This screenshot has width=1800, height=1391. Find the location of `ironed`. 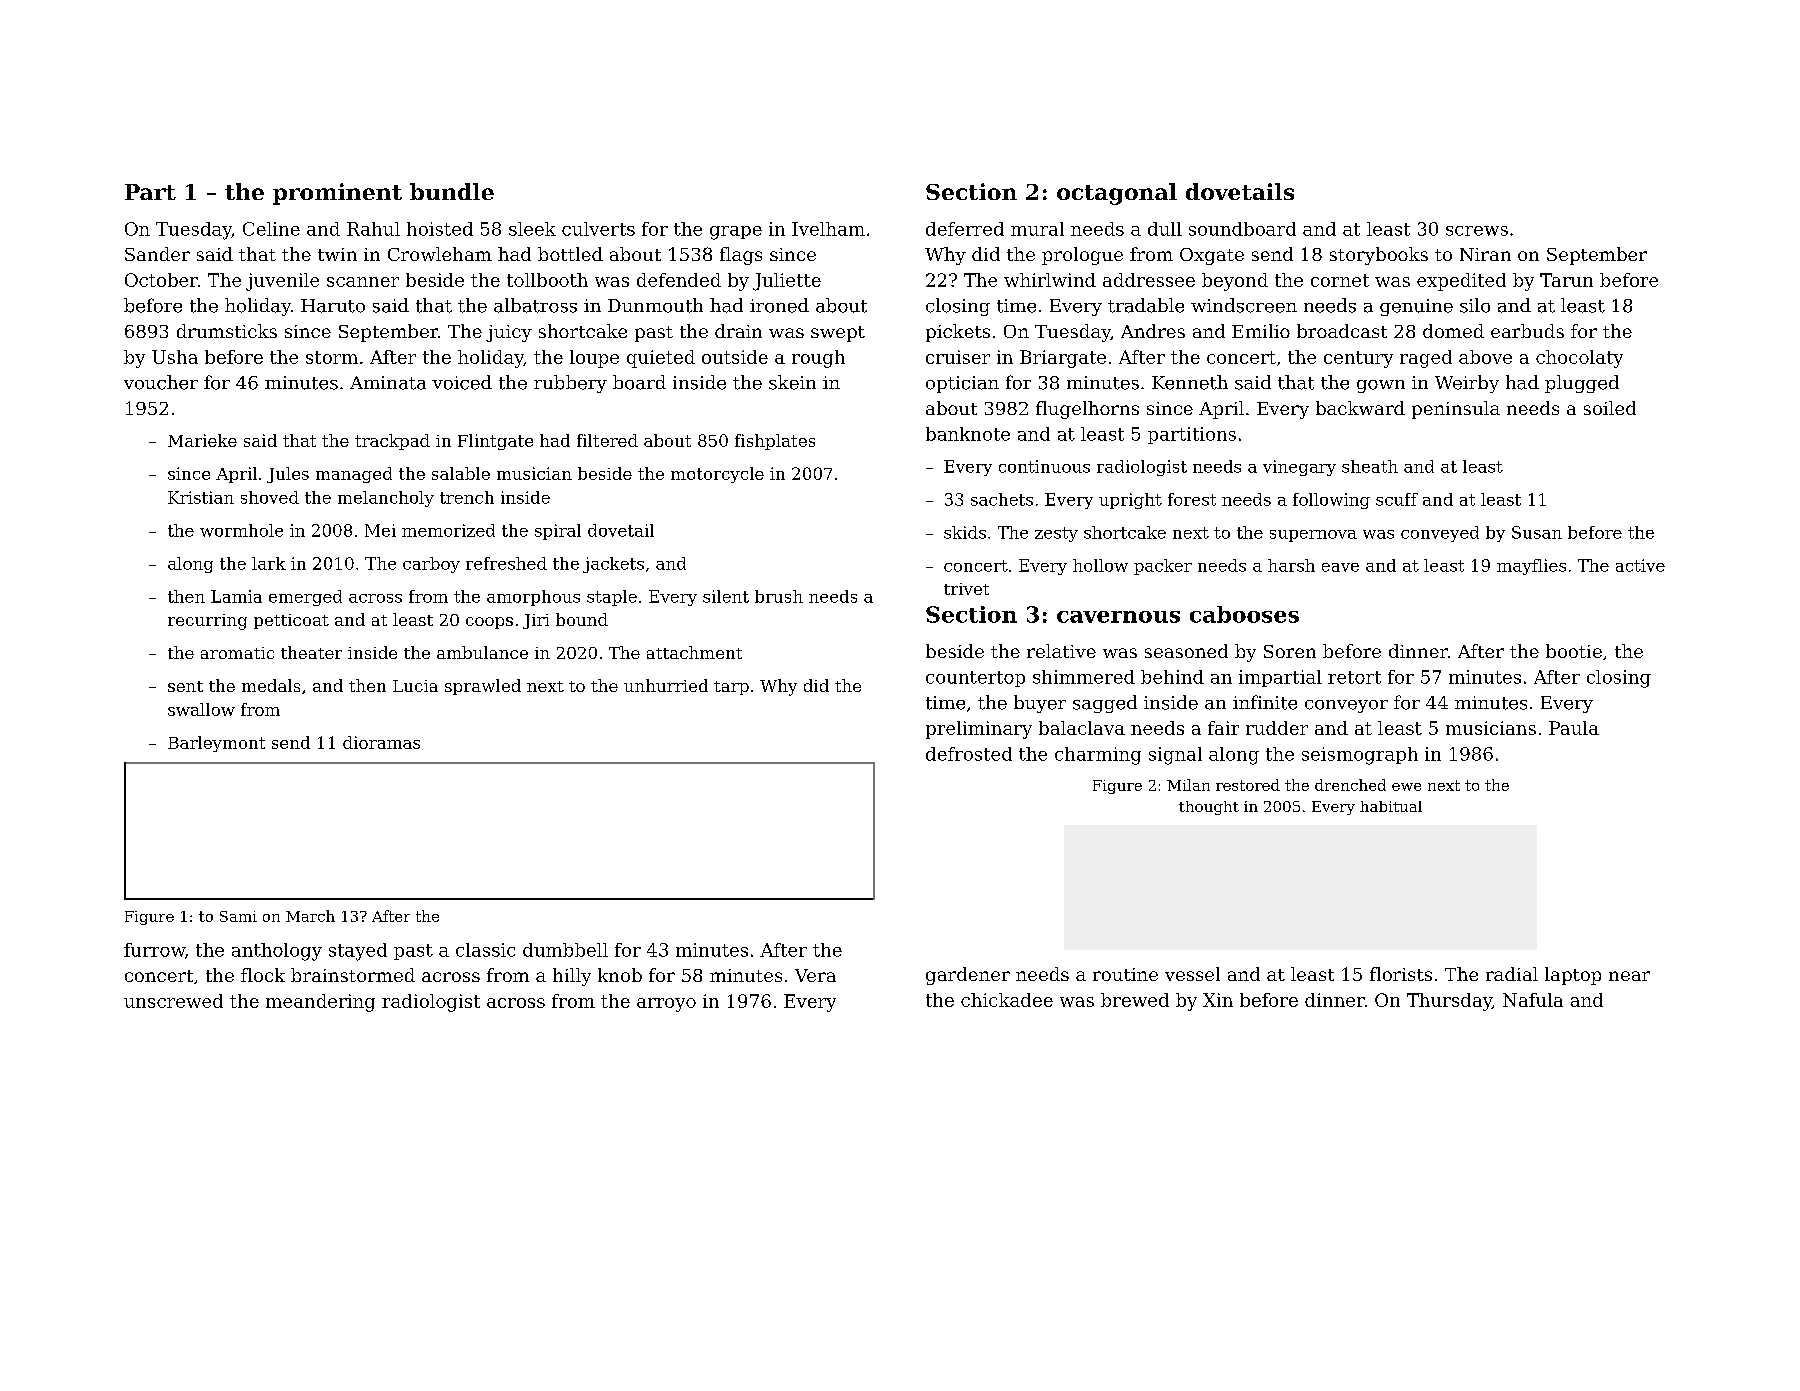

ironed is located at coordinates (779, 305).
